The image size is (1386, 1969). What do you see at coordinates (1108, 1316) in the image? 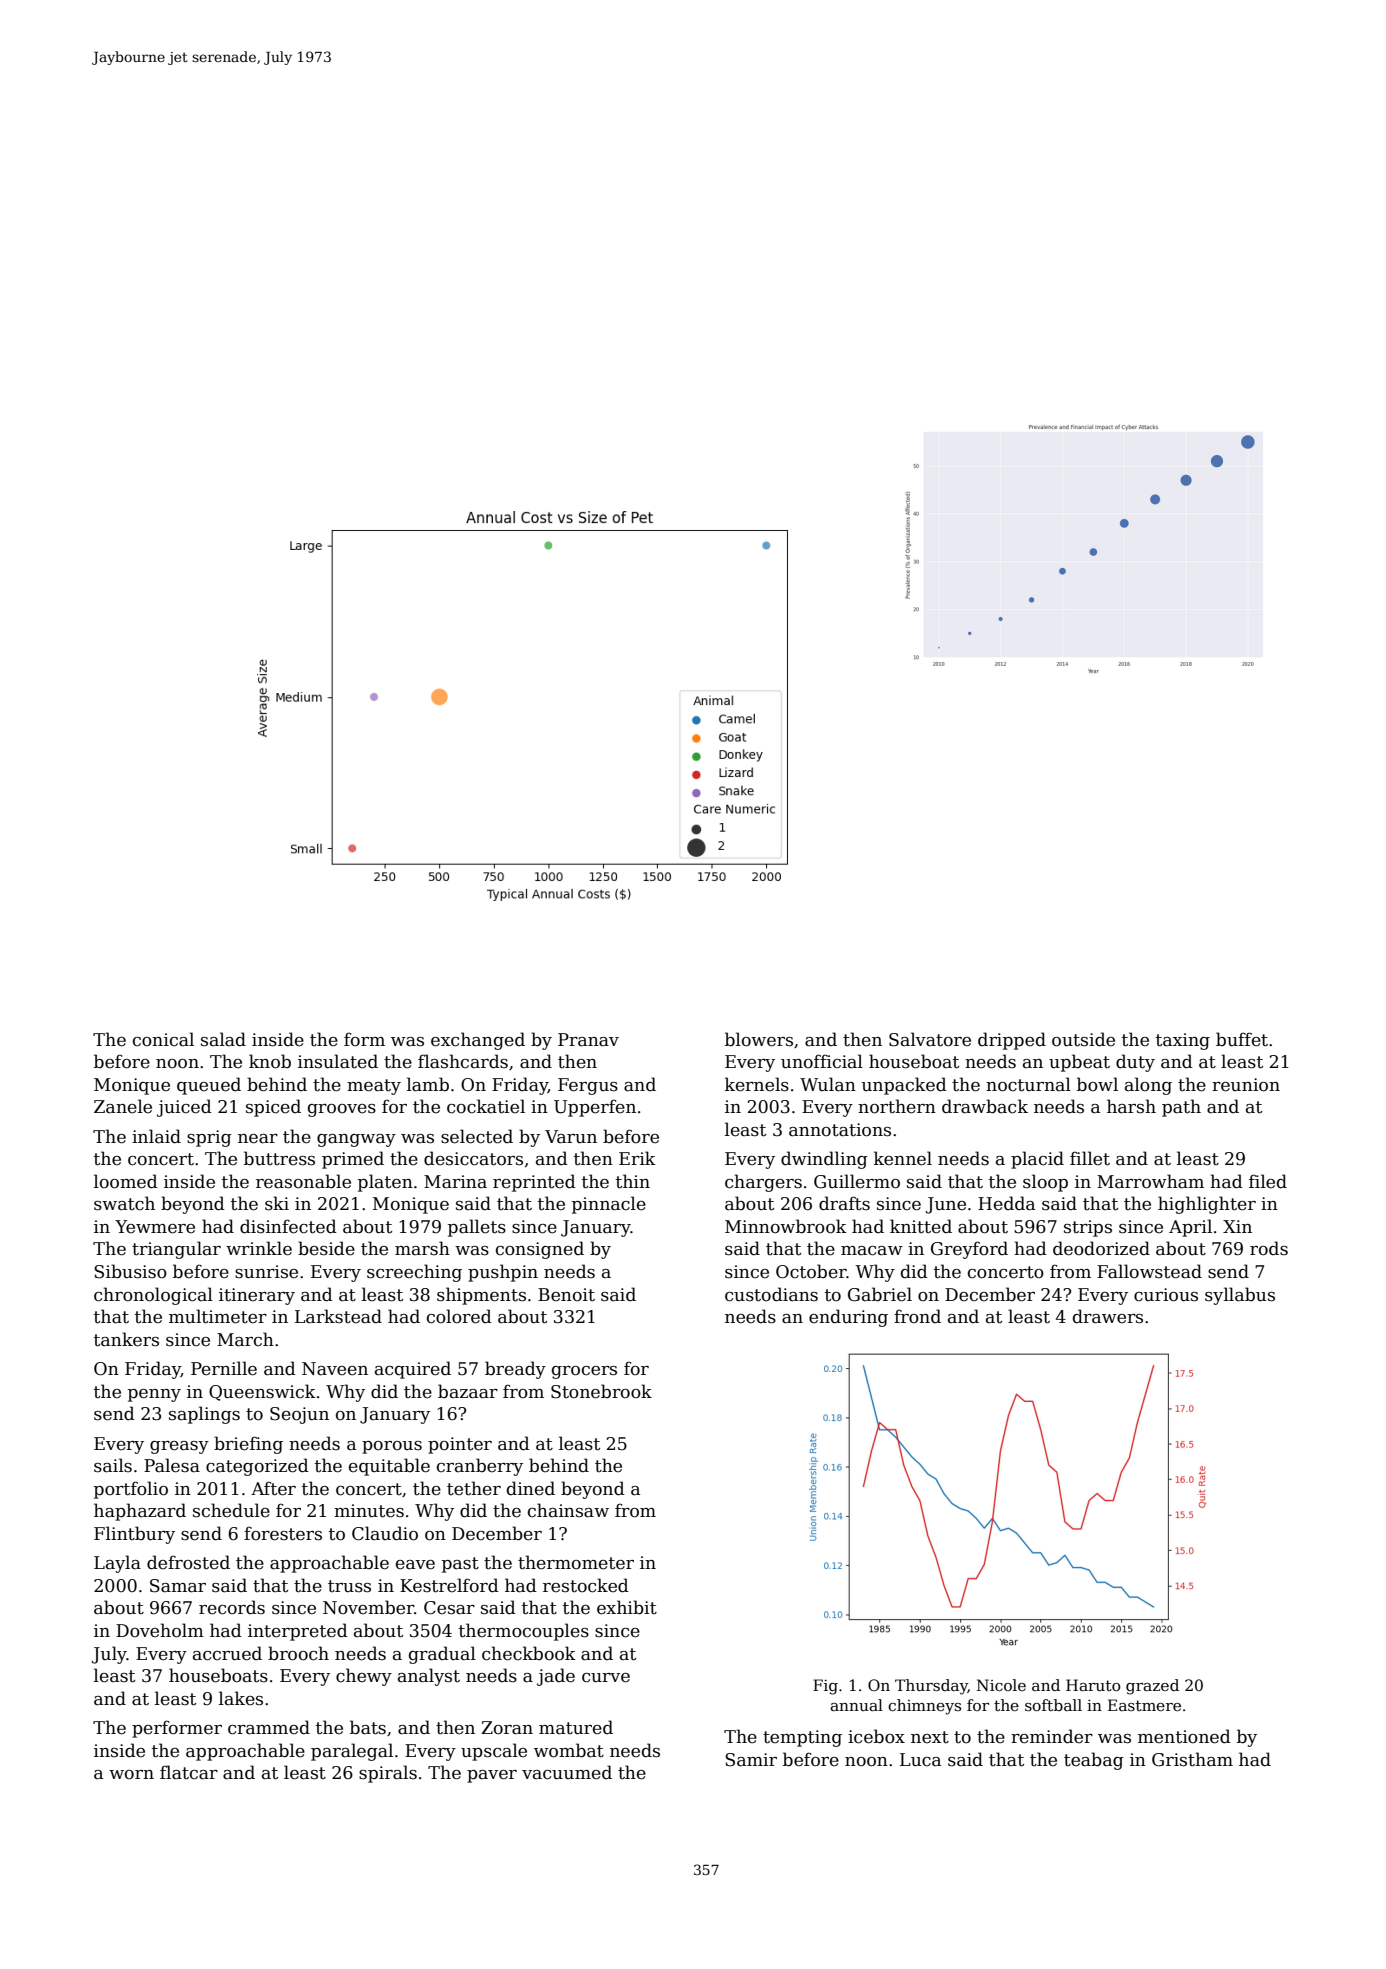
I see `drawers` at bounding box center [1108, 1316].
